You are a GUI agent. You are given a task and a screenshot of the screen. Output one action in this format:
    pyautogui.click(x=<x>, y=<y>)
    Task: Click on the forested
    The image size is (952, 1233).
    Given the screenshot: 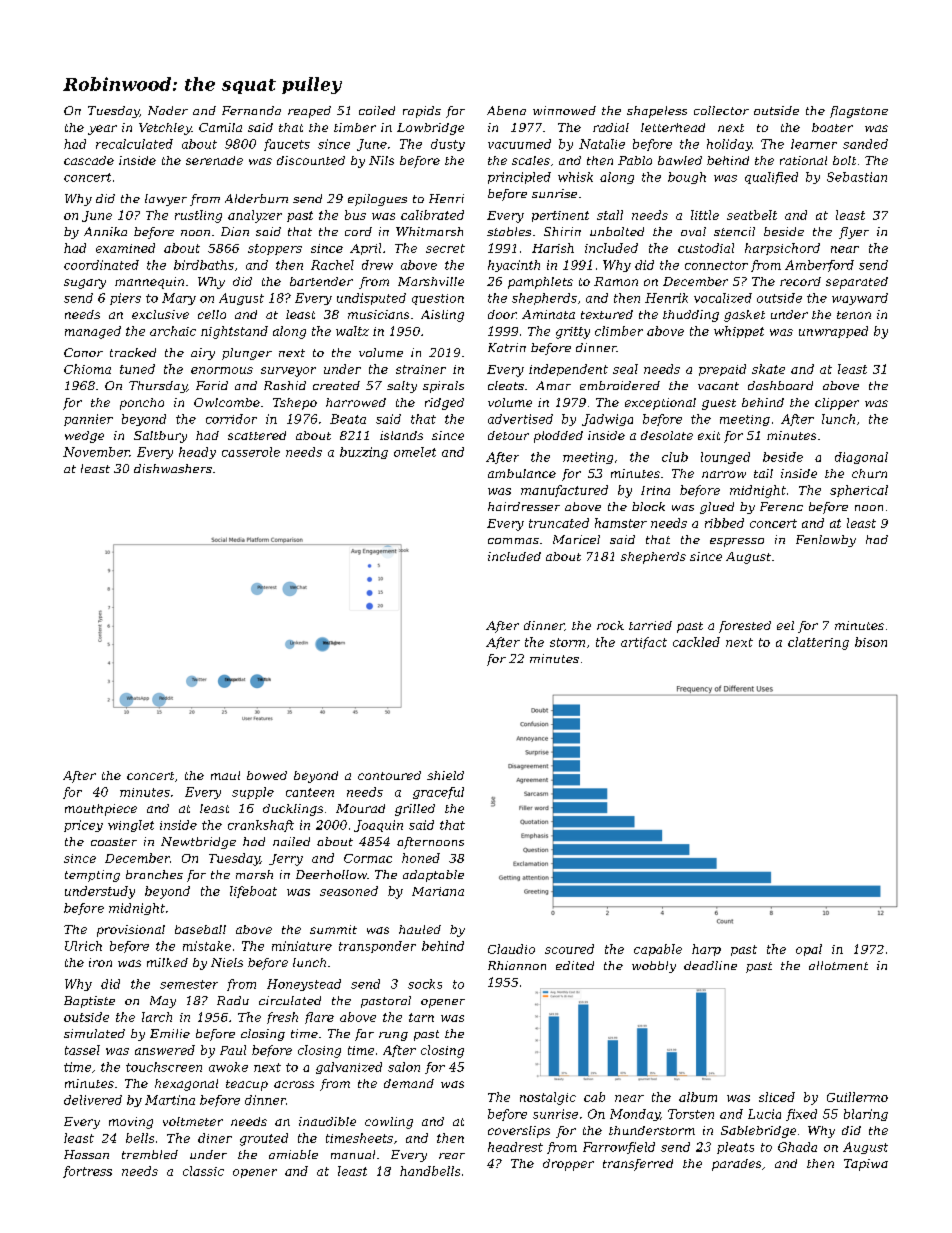 What is the action you would take?
    pyautogui.click(x=745, y=627)
